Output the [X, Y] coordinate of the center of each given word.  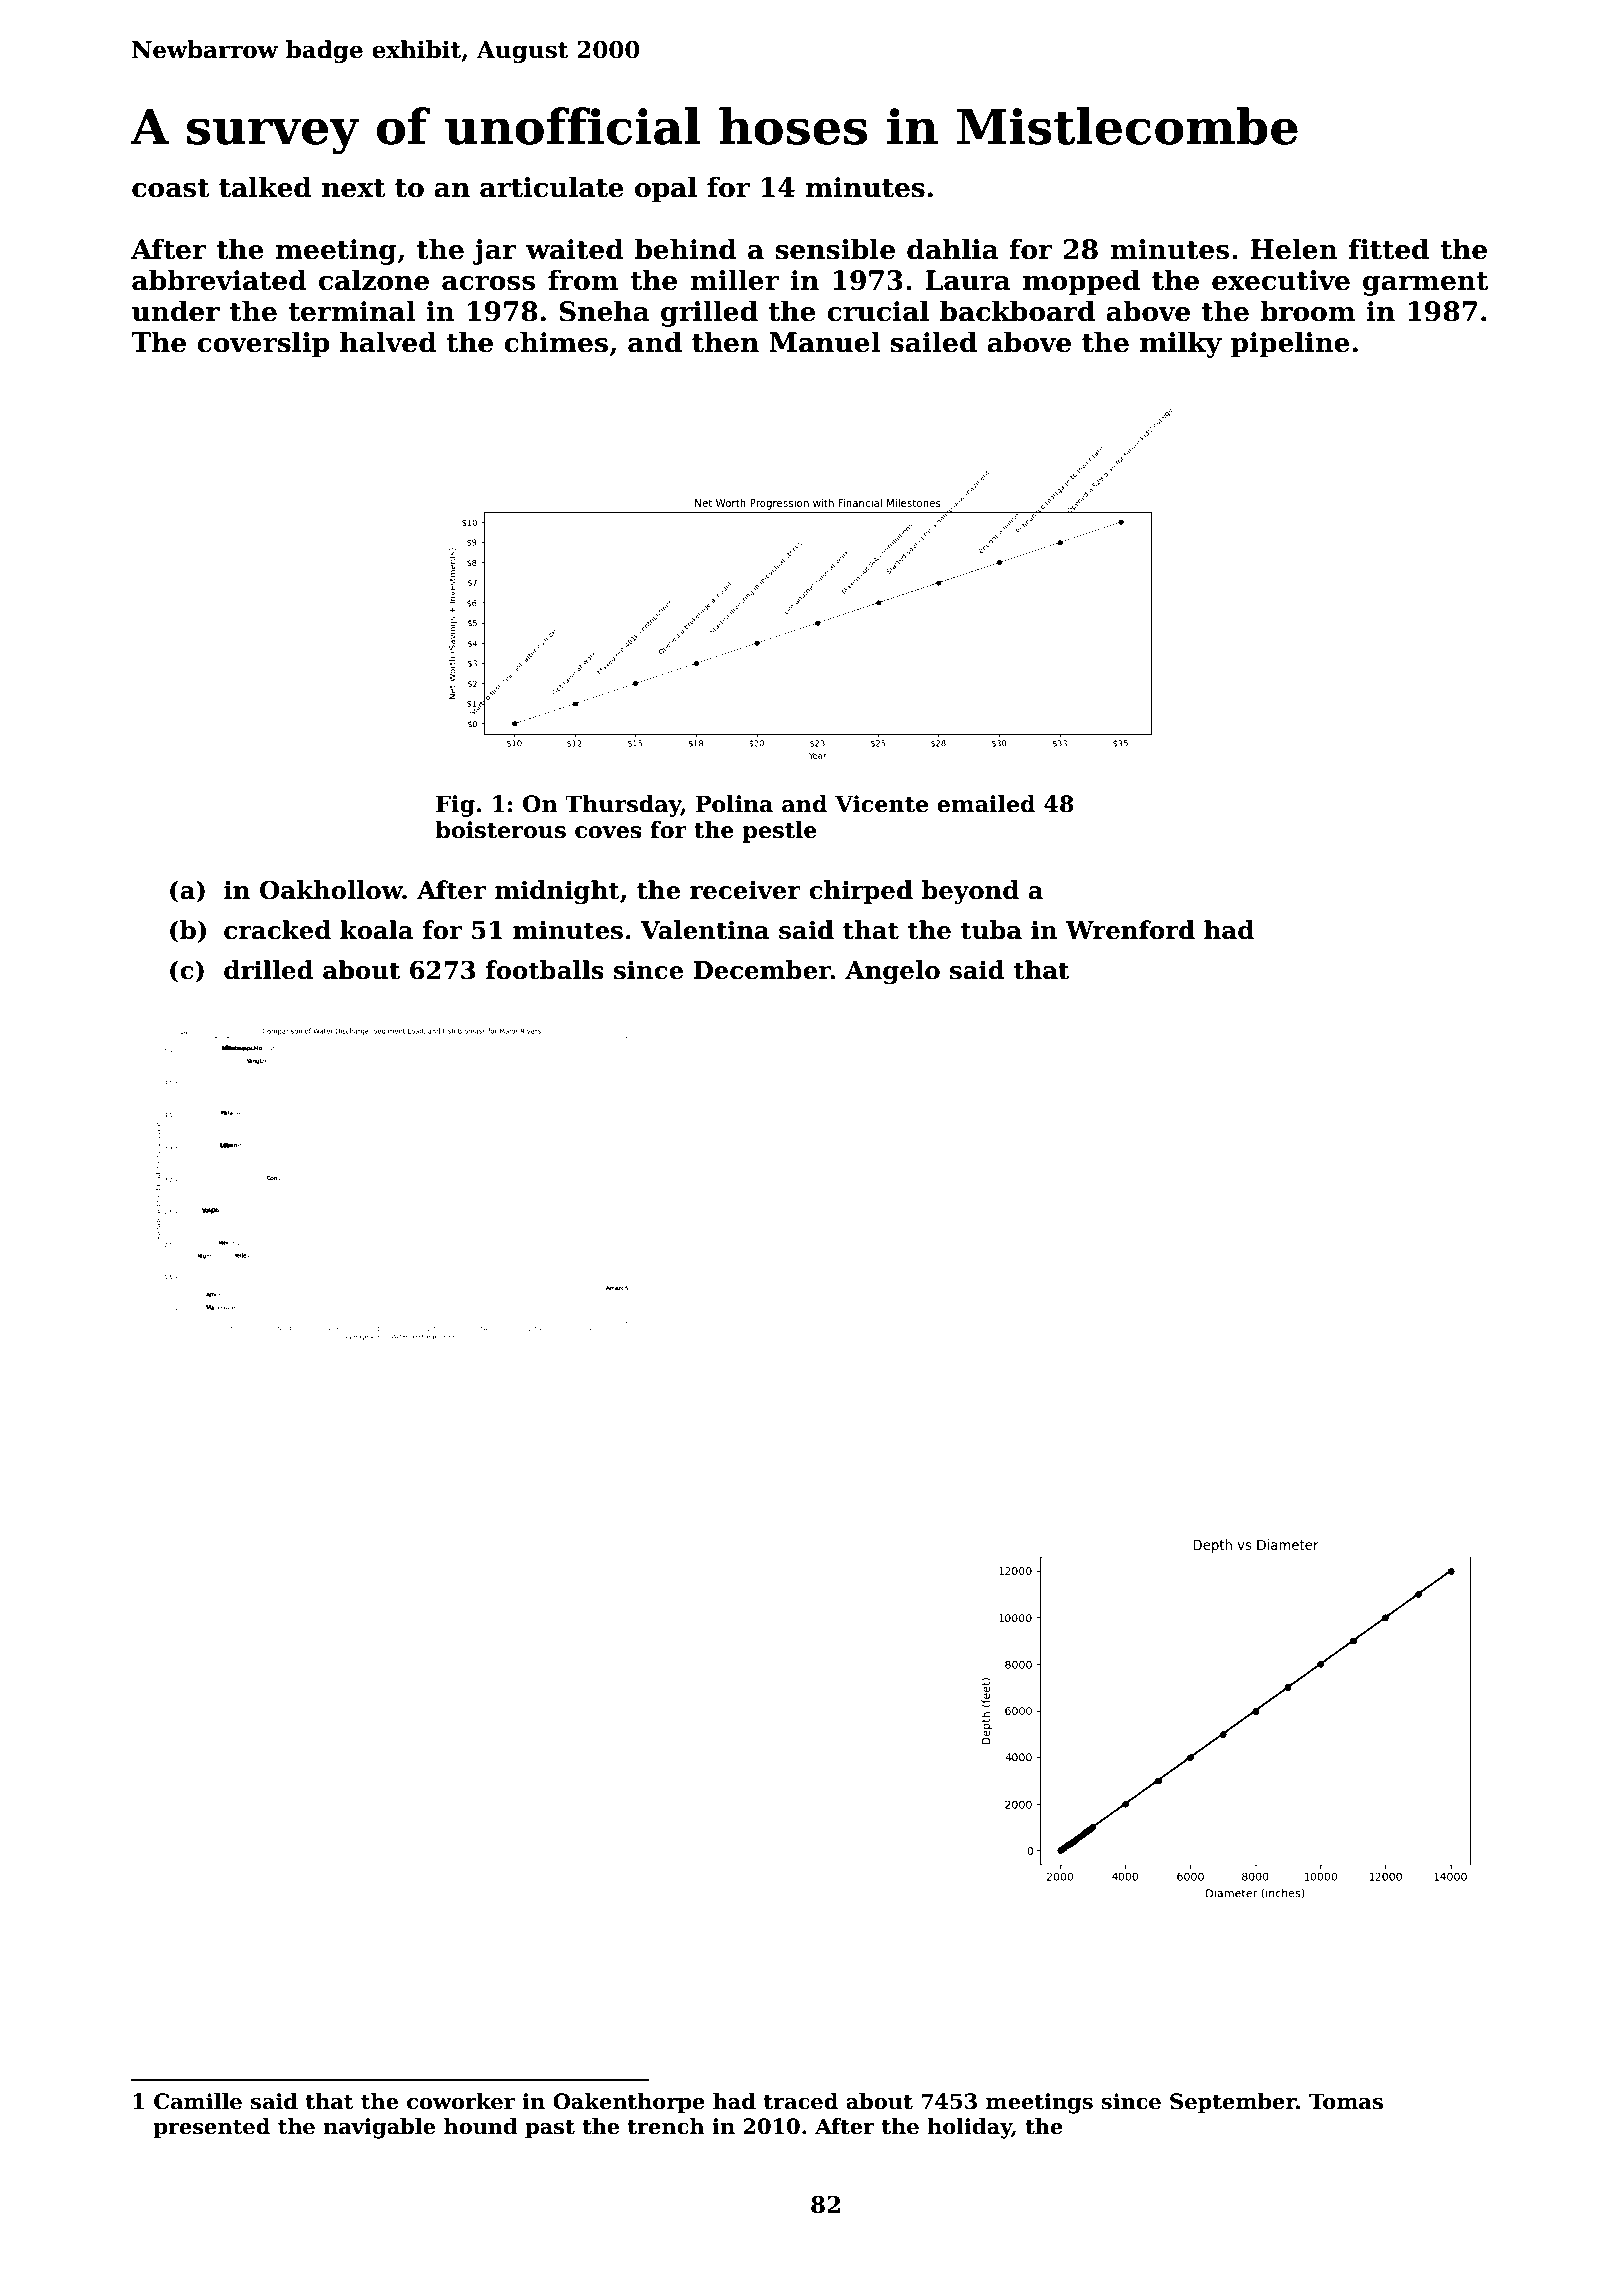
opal [666, 189]
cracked [277, 930]
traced [801, 2101]
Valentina [705, 930]
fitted [1389, 249]
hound [480, 2126]
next [354, 188]
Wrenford [1130, 930]
